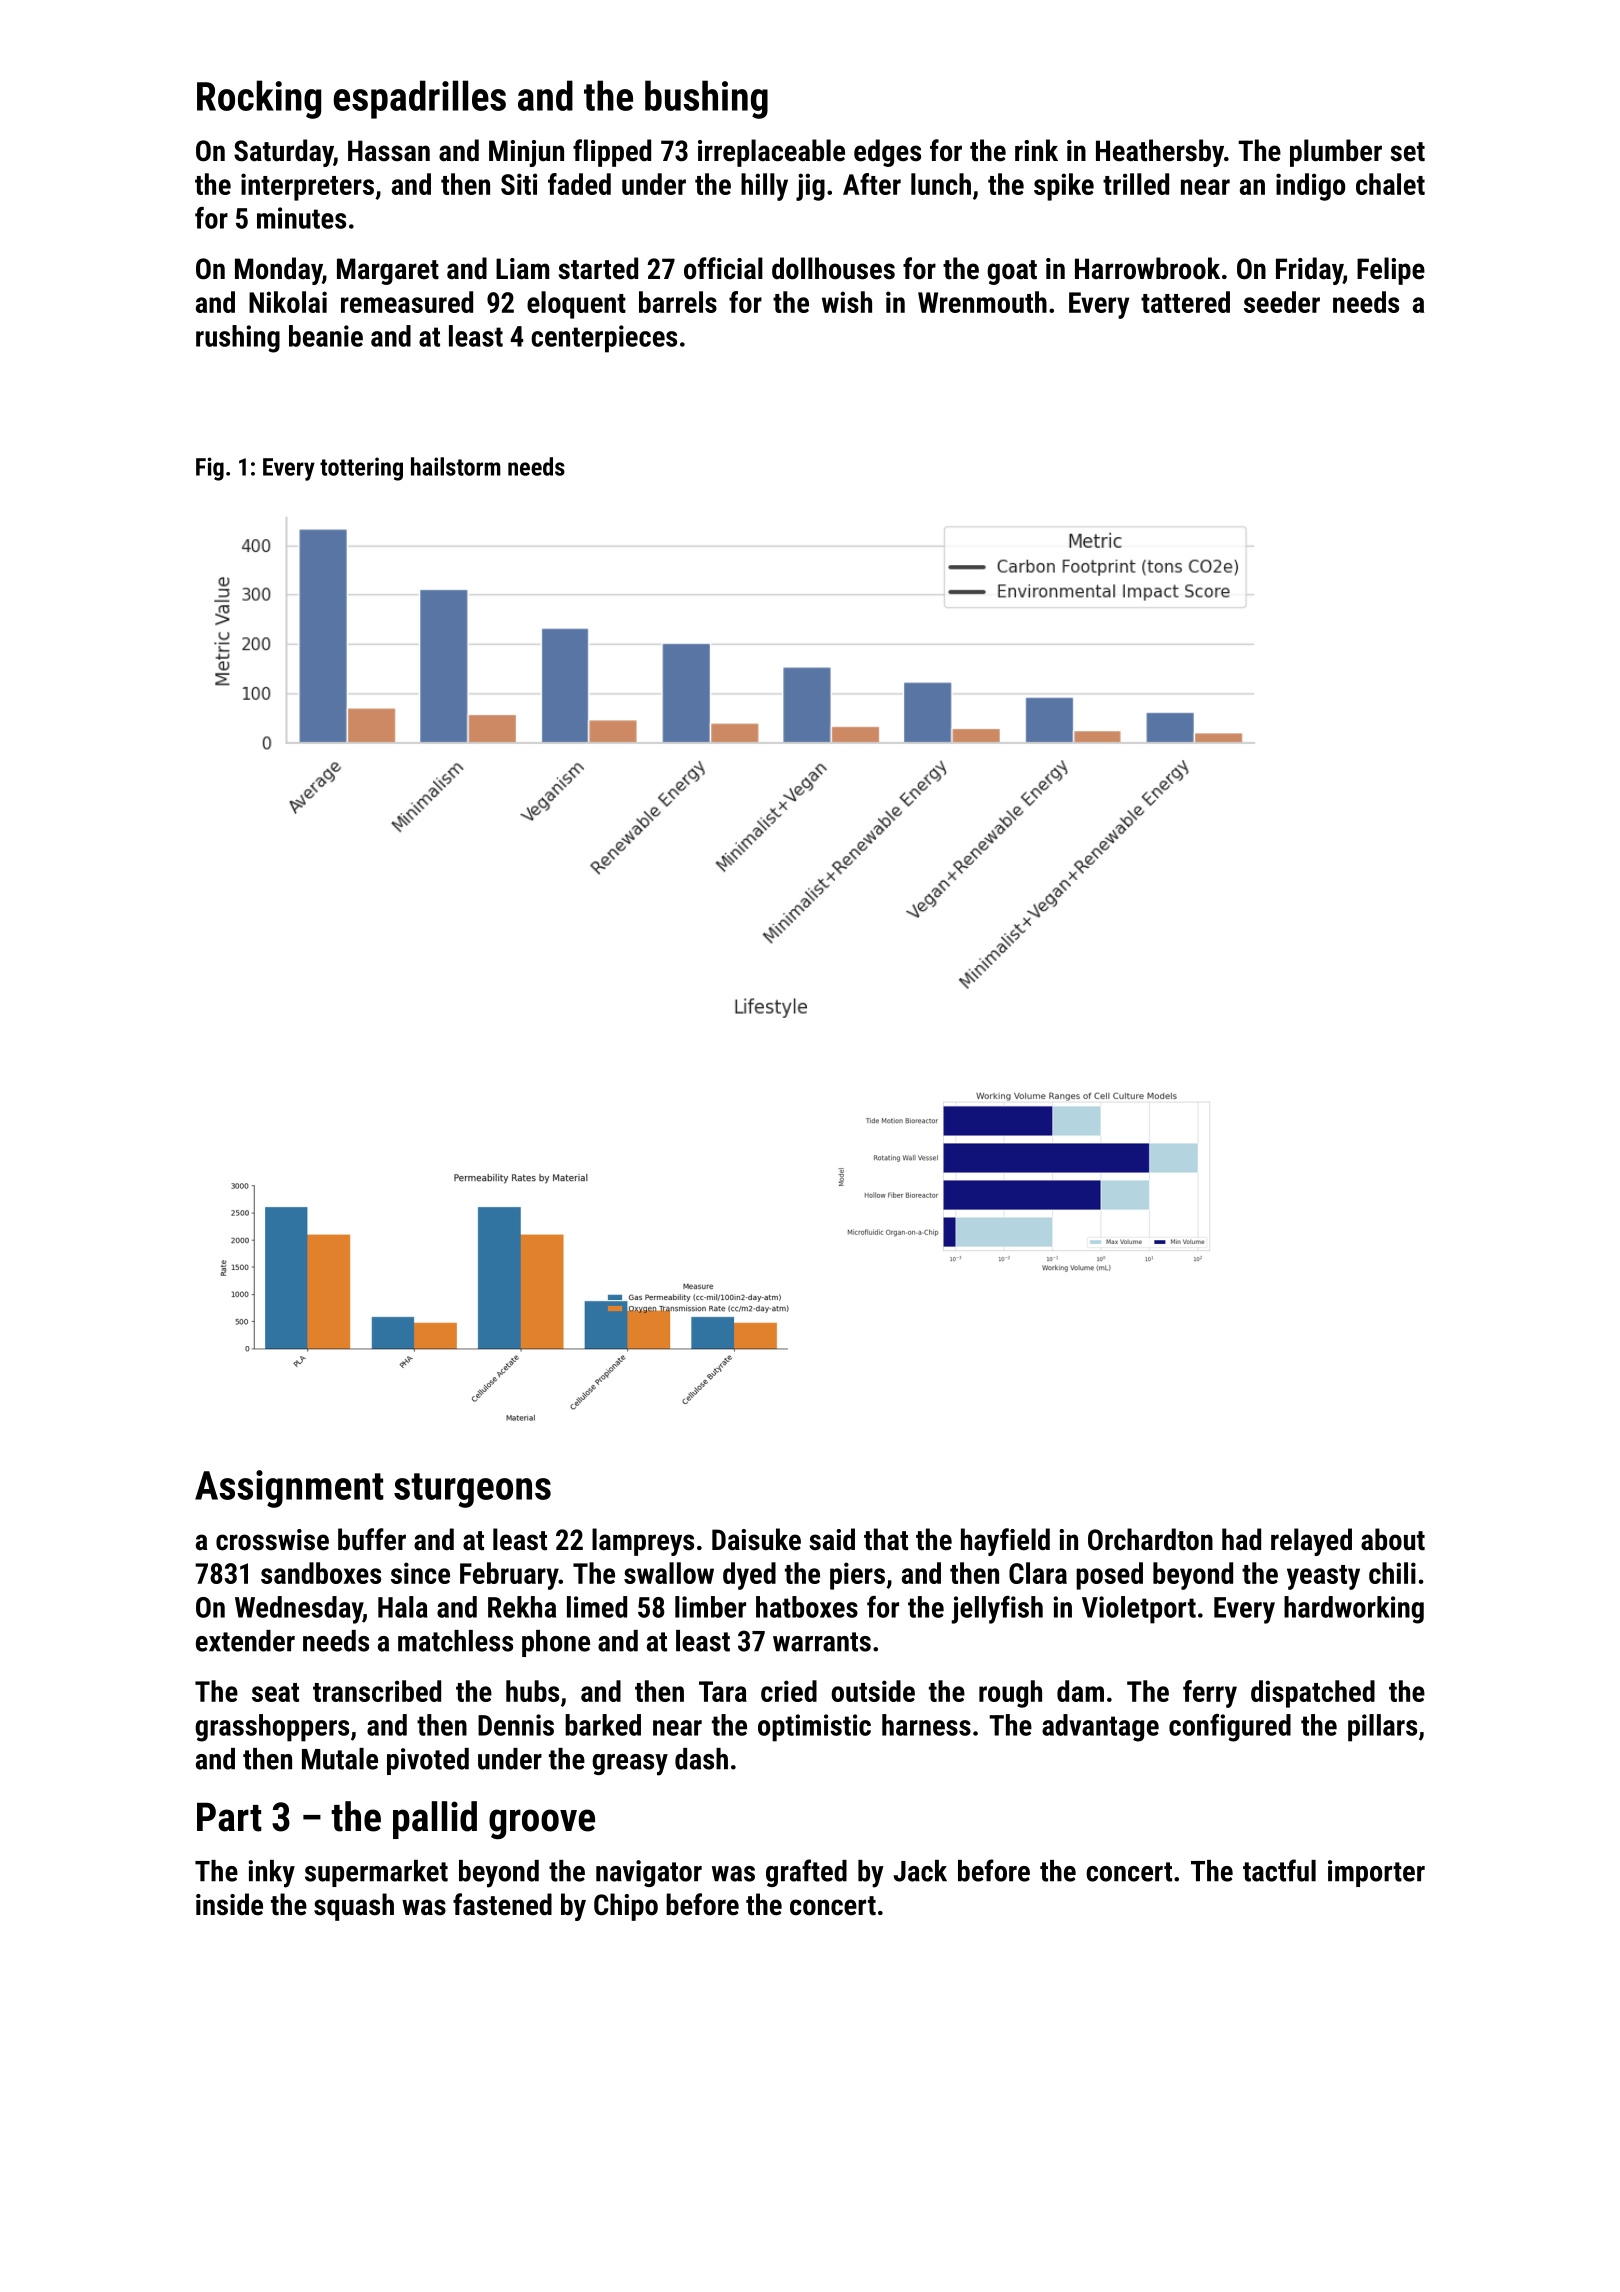 The height and width of the screenshot is (2292, 1620). I want to click on tottering, so click(361, 469).
